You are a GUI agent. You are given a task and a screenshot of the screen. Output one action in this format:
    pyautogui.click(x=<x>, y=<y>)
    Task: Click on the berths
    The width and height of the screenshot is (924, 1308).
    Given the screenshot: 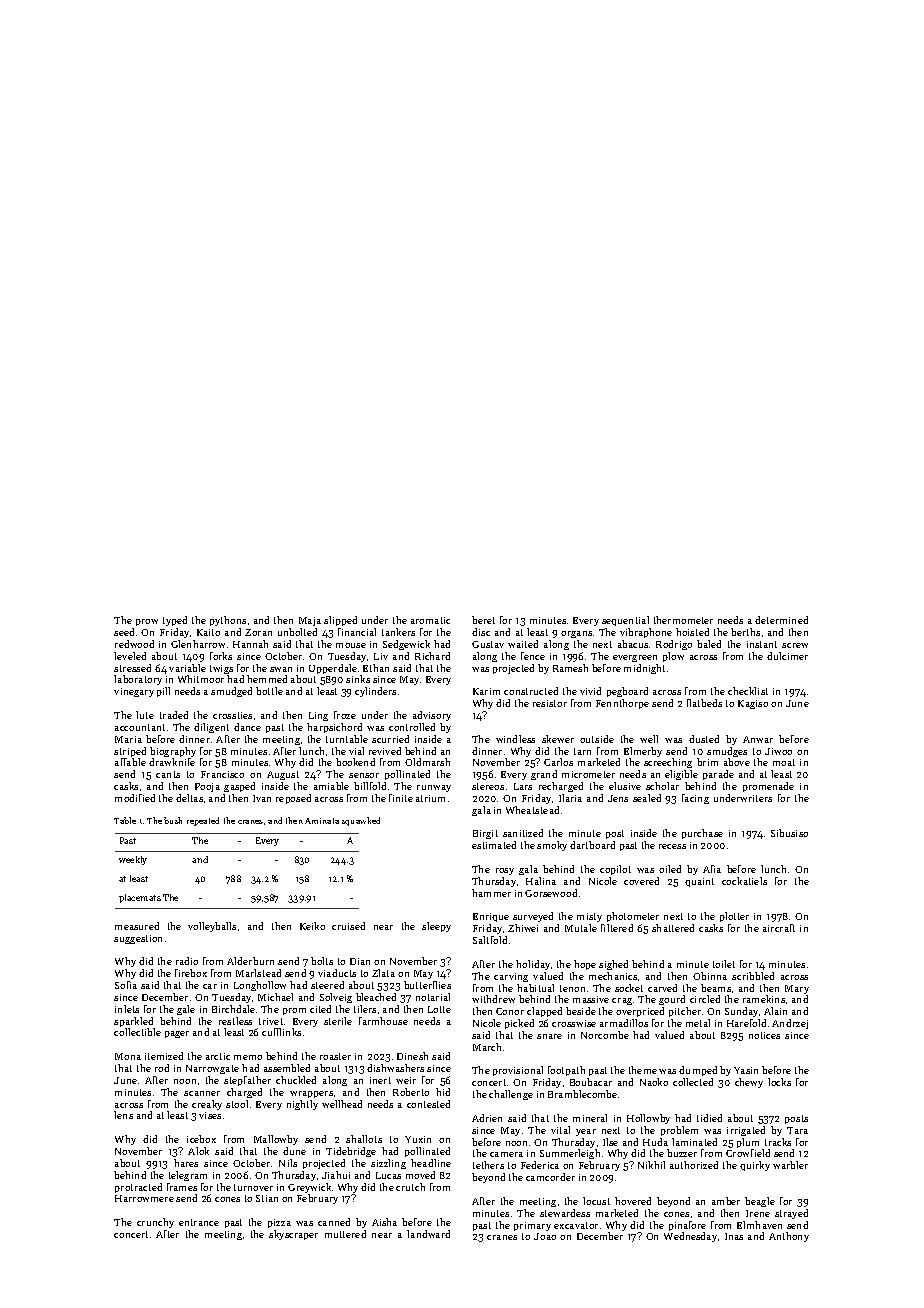 What is the action you would take?
    pyautogui.click(x=745, y=632)
